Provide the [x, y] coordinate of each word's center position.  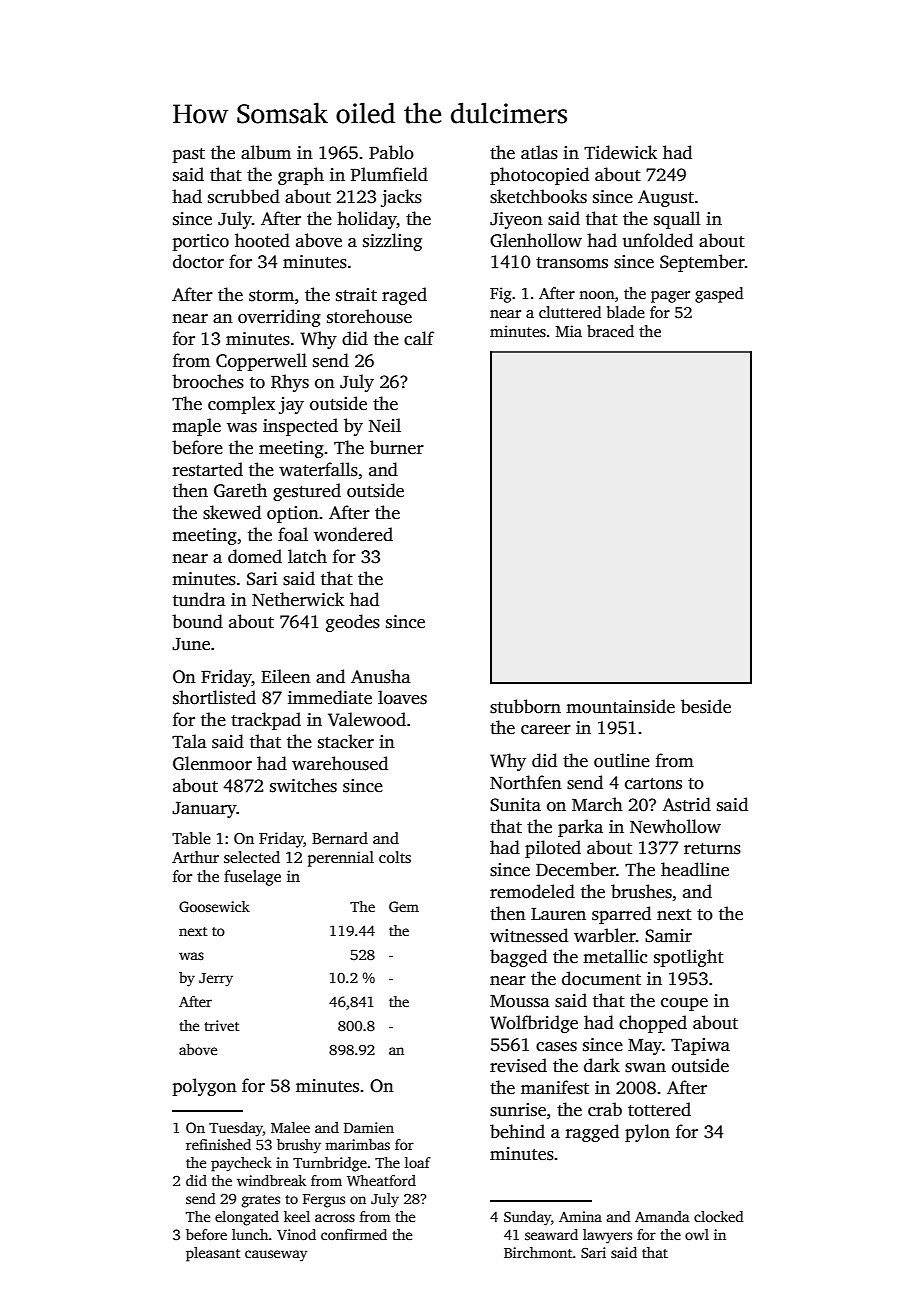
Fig [501, 295]
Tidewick [620, 152]
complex [241, 405]
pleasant [213, 1254]
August [666, 198]
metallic [615, 956]
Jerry [216, 980]
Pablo [391, 152]
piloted [553, 849]
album [266, 152]
